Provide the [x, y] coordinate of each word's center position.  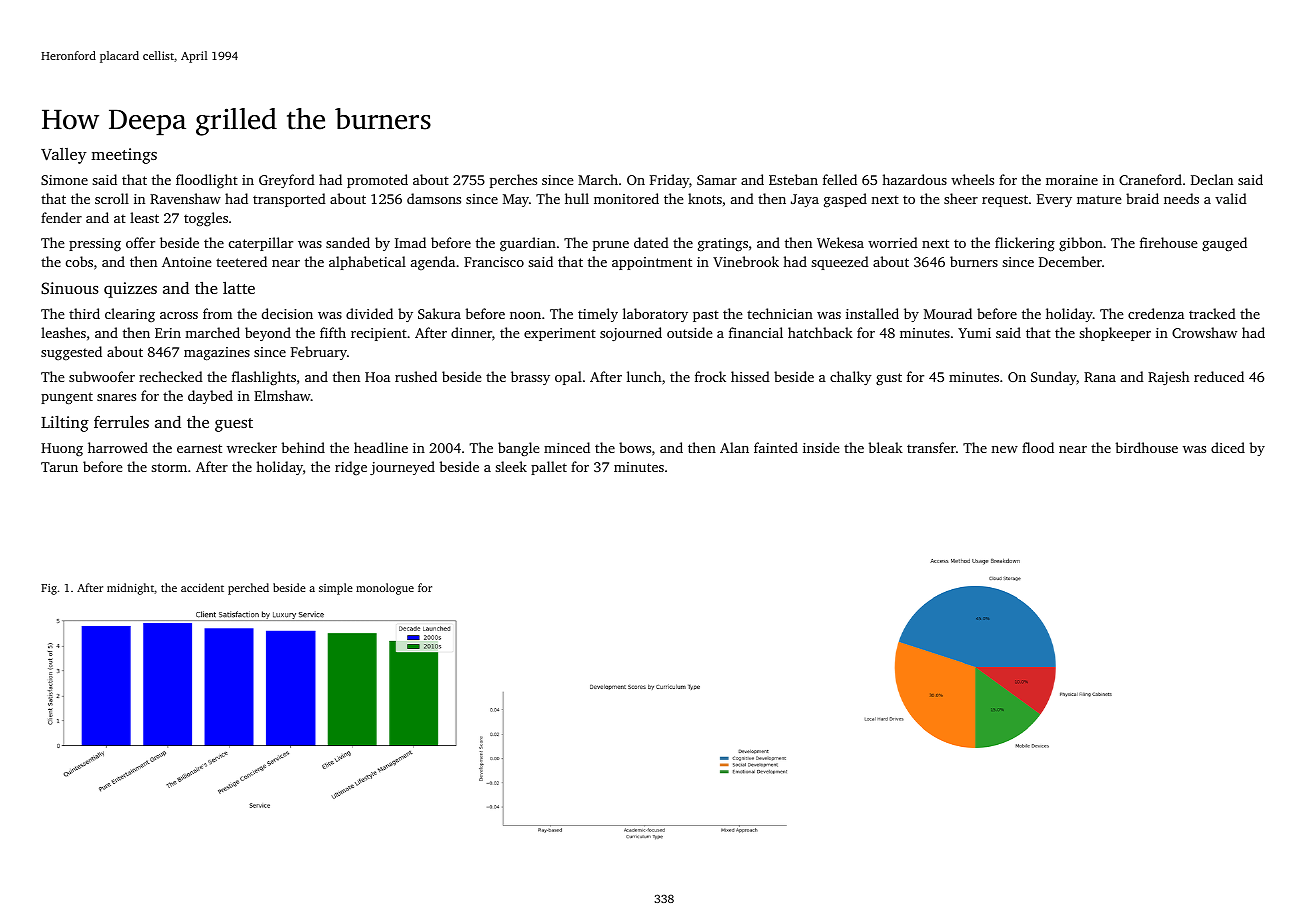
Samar [717, 180]
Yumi [974, 333]
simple [336, 589]
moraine [1072, 180]
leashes [63, 332]
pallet [549, 468]
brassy [530, 378]
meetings [124, 156]
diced [1228, 447]
